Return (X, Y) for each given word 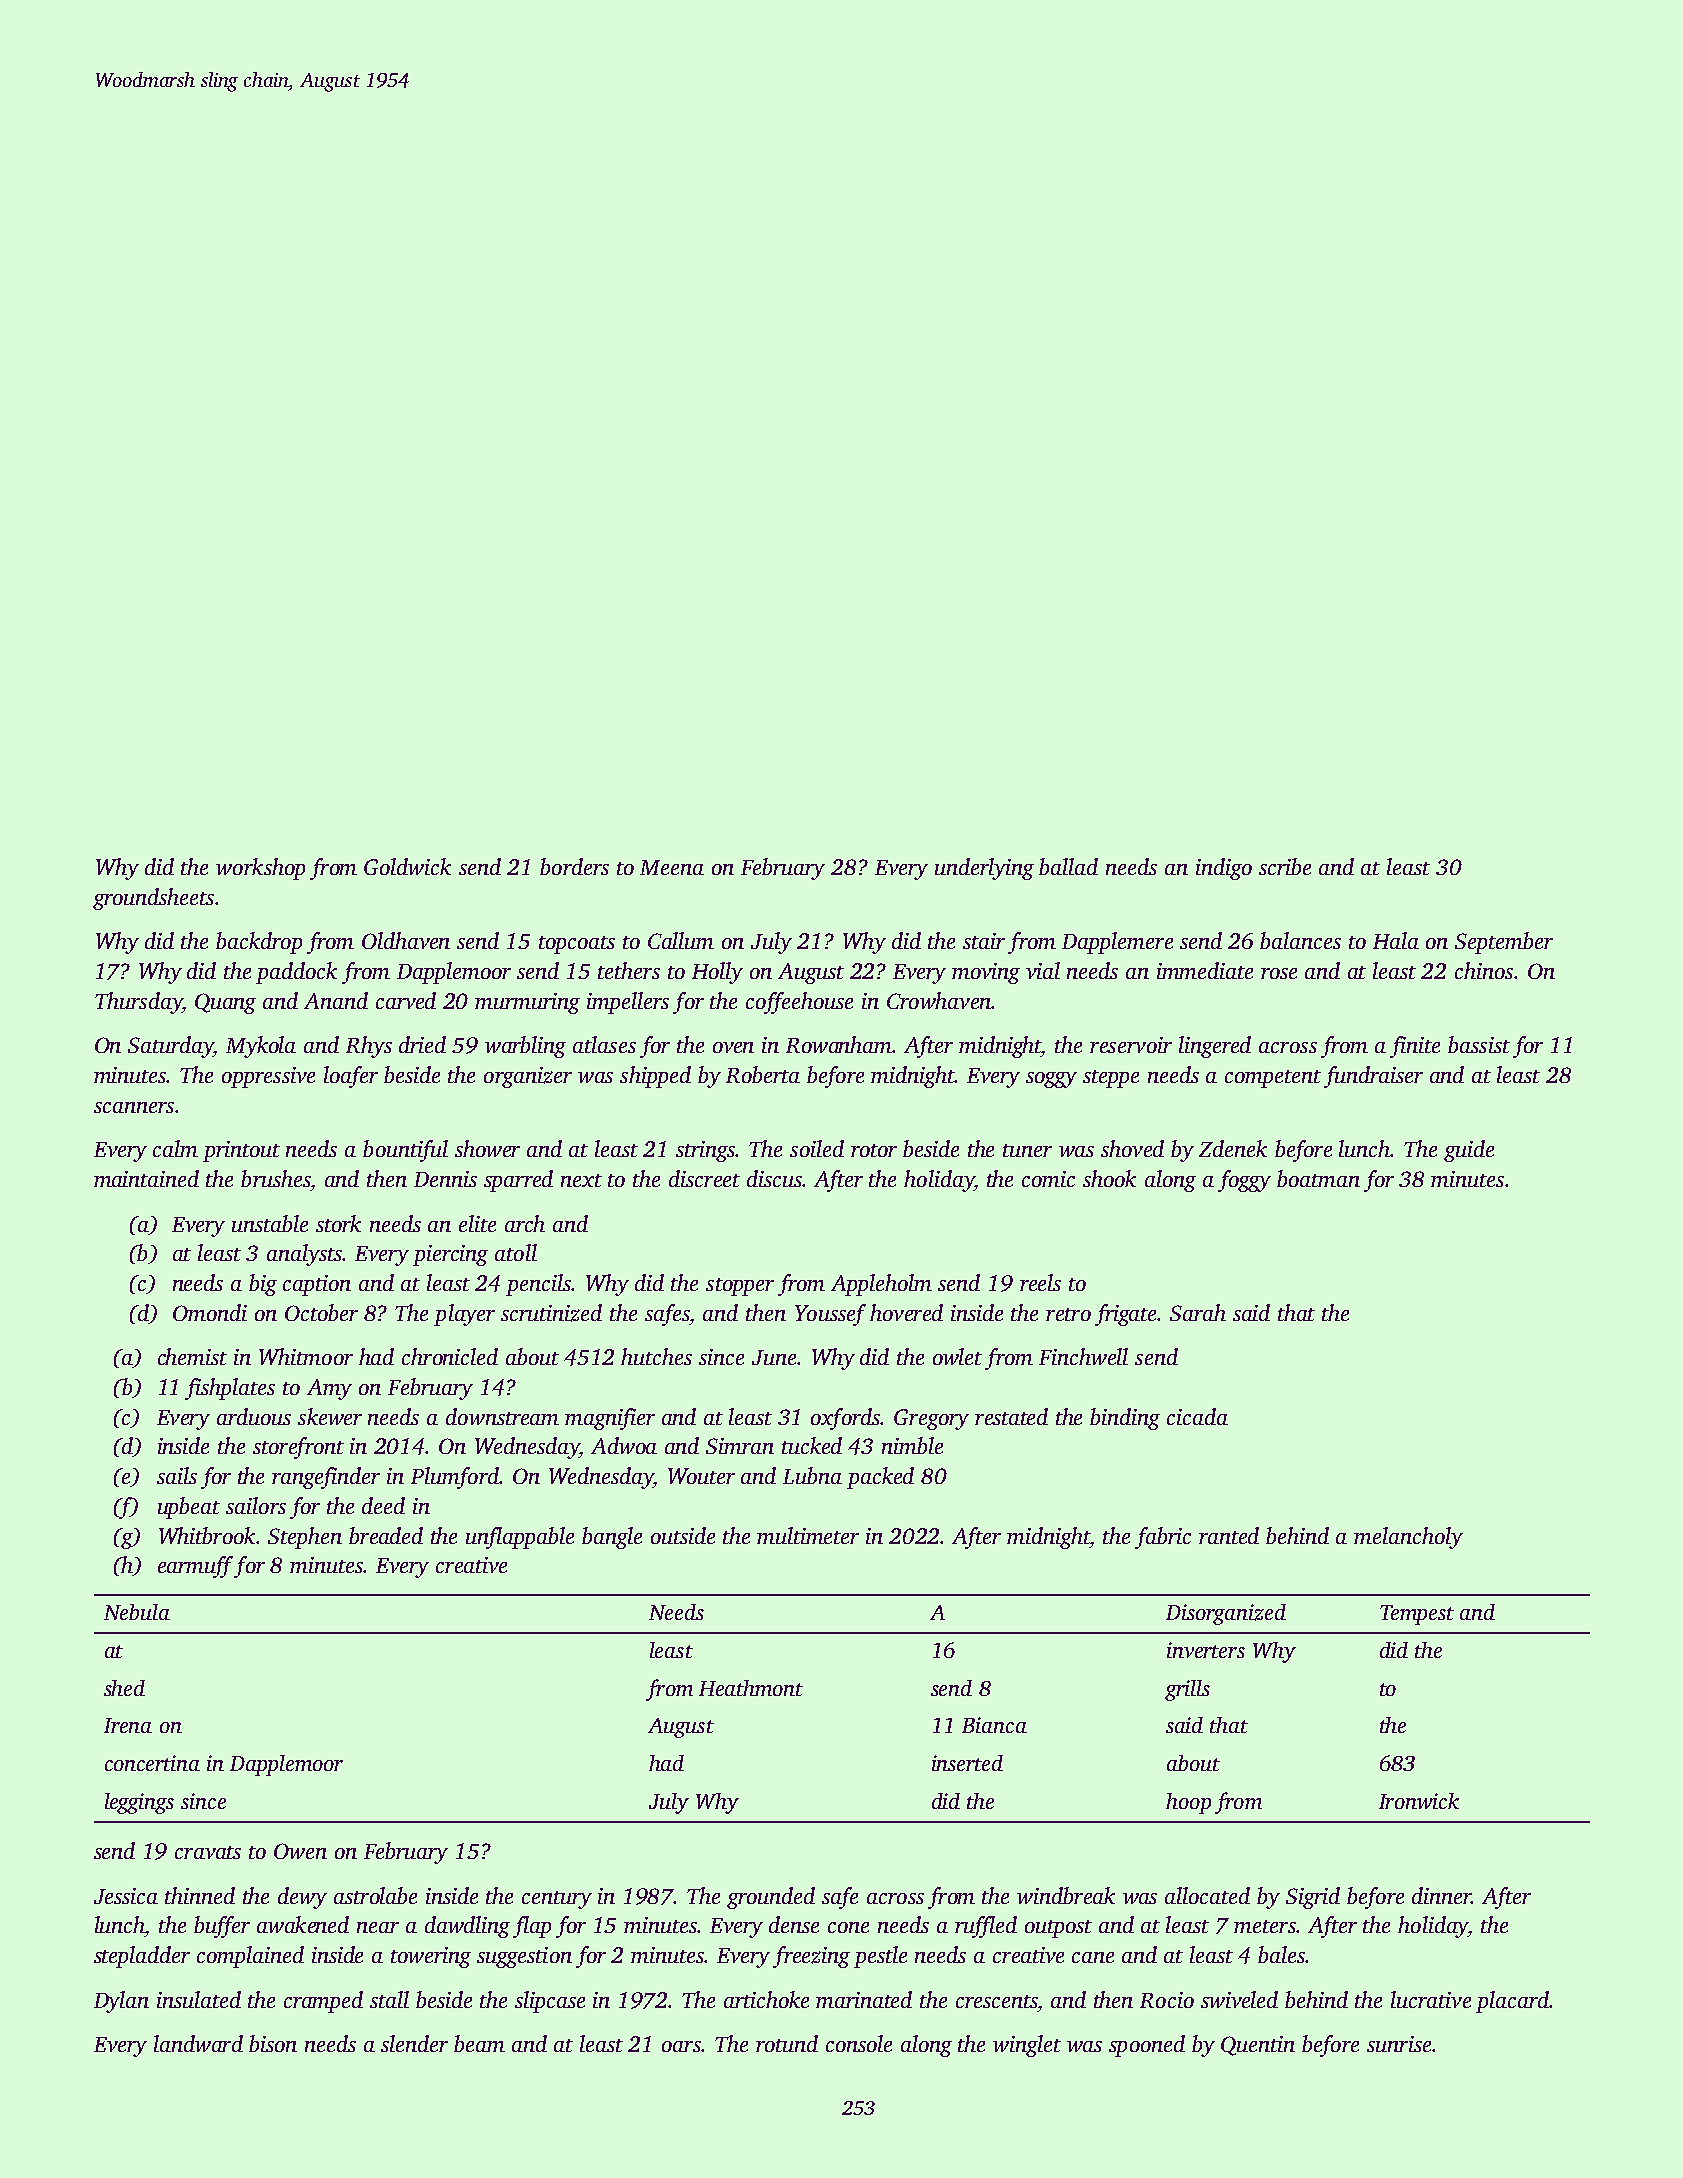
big (263, 1285)
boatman (1318, 1178)
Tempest (1417, 1615)
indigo (1224, 869)
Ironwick (1419, 1801)
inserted (967, 1763)
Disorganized (1226, 1614)
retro (1068, 1314)
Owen (300, 1851)
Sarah (1198, 1312)
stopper (740, 1287)
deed (383, 1505)
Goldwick (407, 866)
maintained (146, 1178)
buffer (222, 1927)
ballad (1068, 866)
